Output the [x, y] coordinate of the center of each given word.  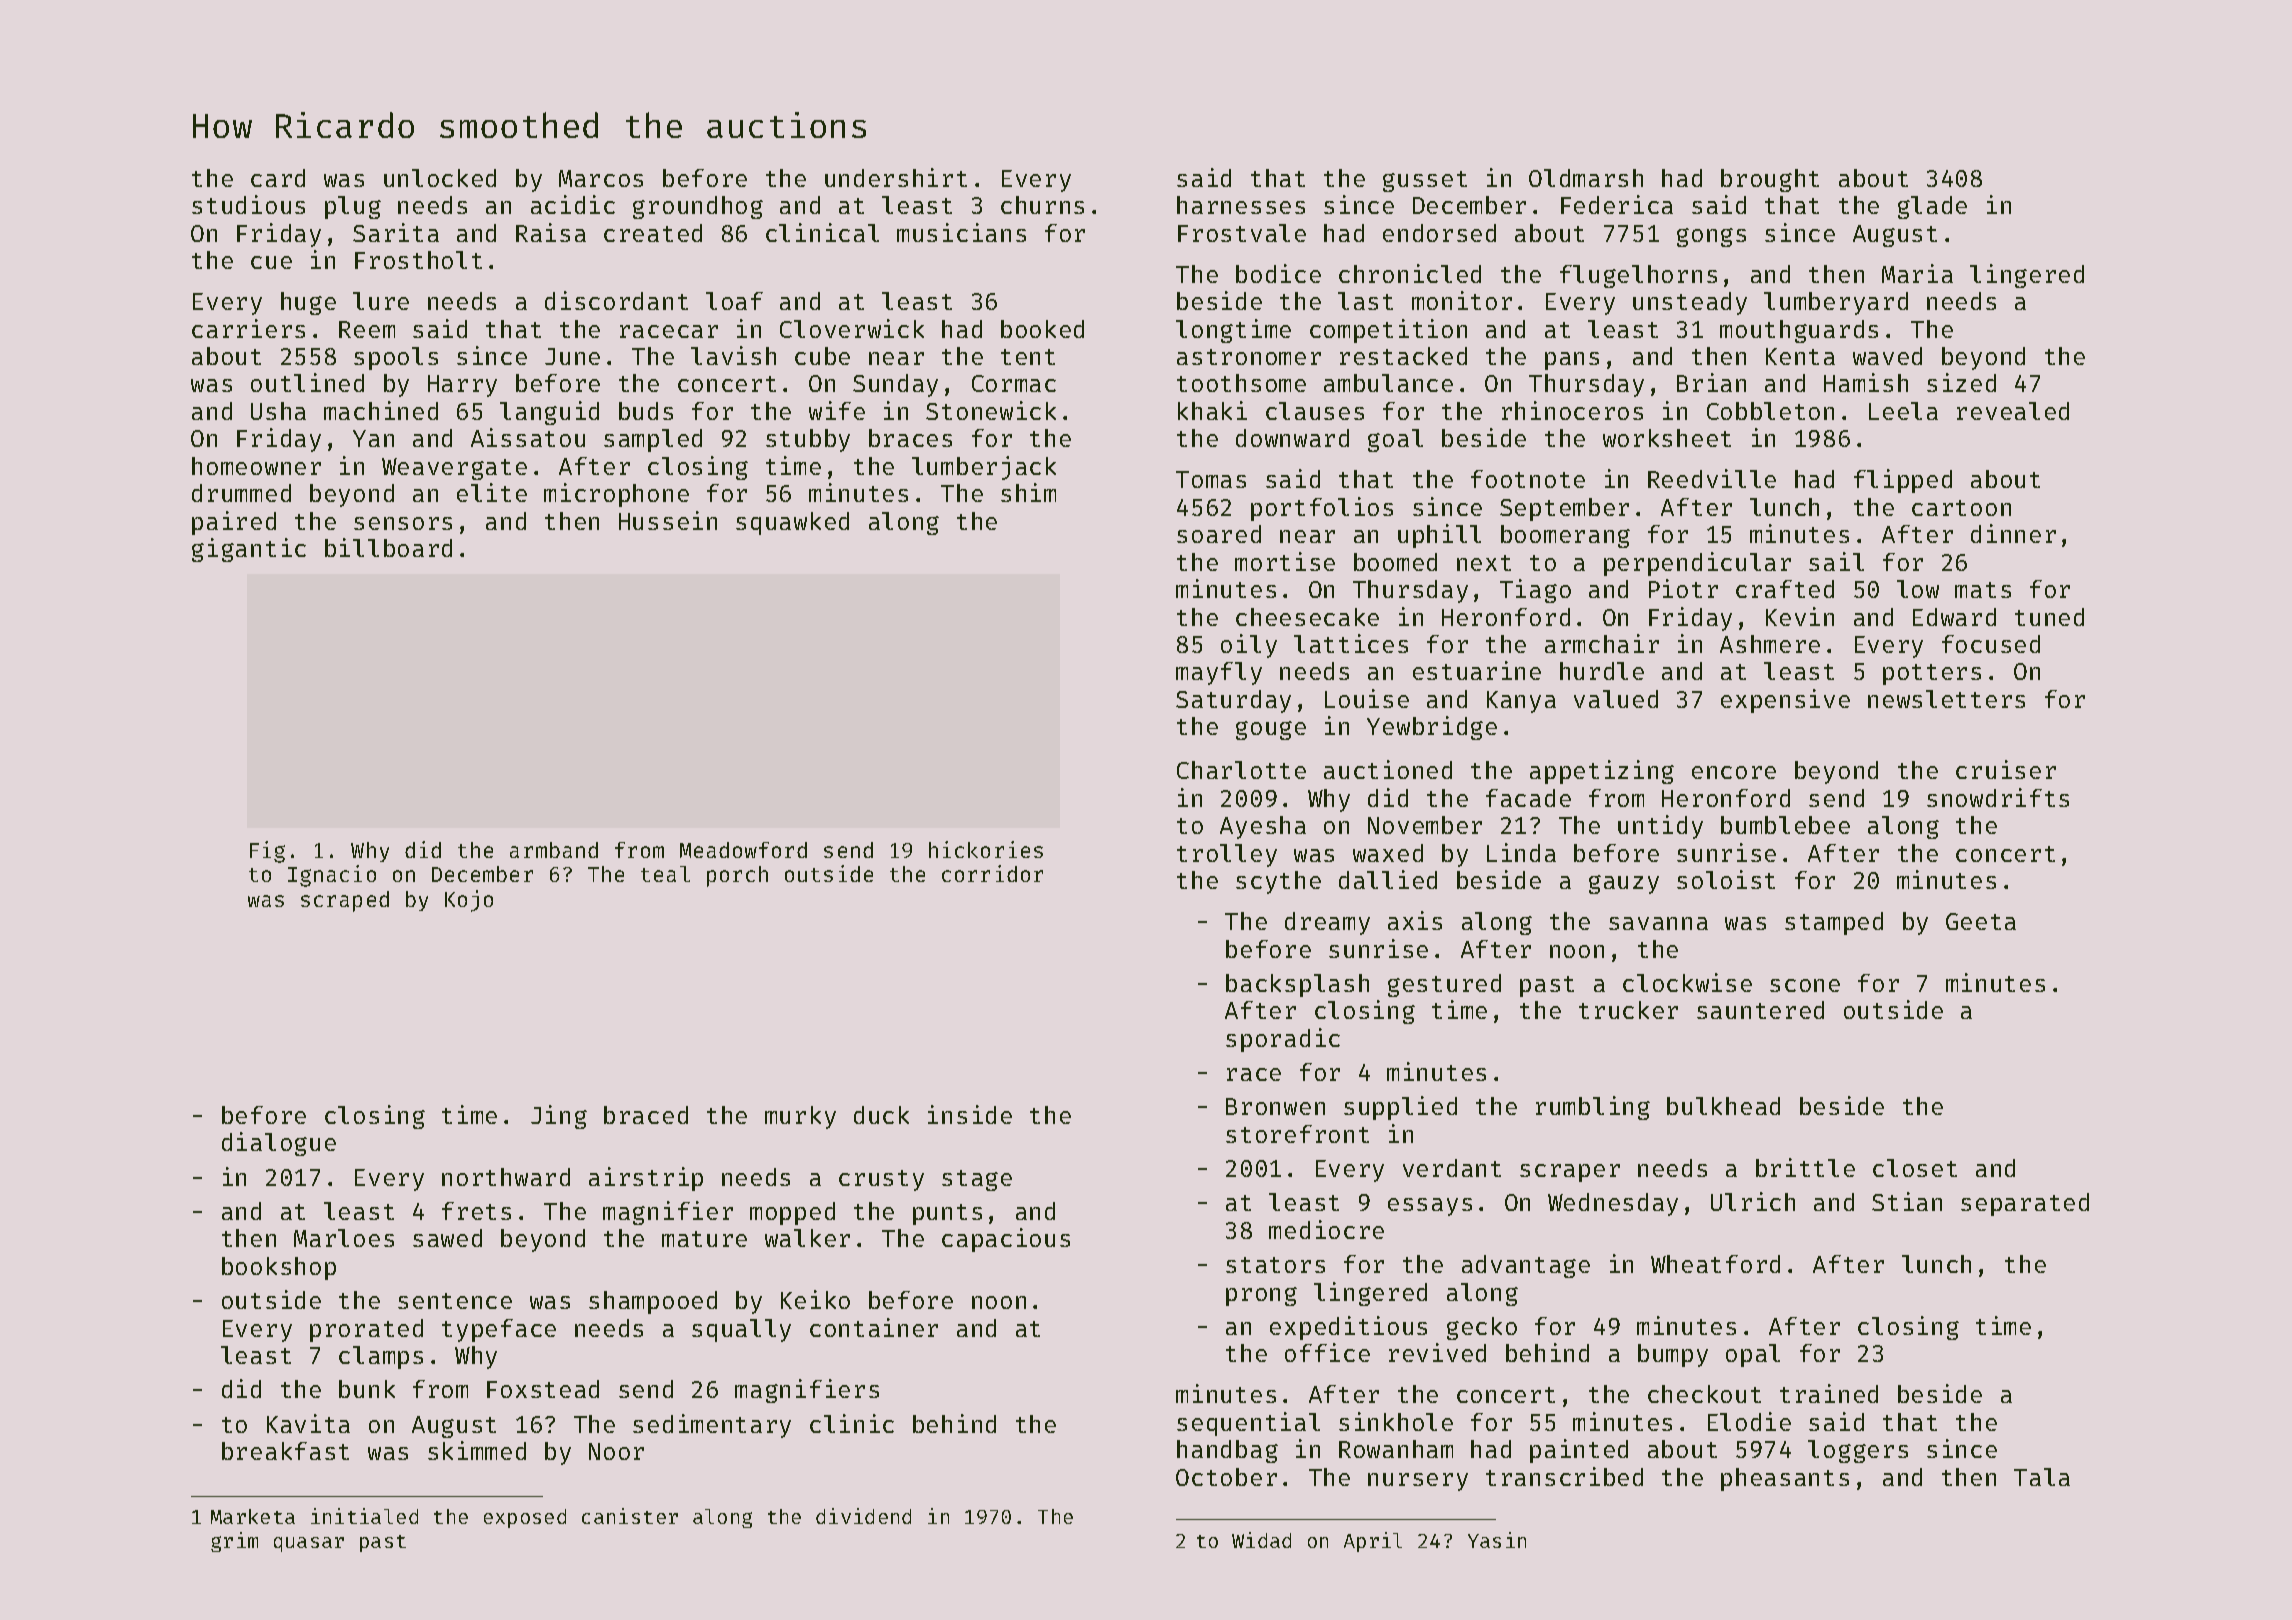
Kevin [1800, 616]
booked [1042, 329]
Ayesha [1263, 827]
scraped [345, 901]
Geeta [1981, 921]
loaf [734, 301]
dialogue [279, 1144]
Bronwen [1275, 1106]
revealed [2013, 411]
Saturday [1233, 701]
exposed [525, 1518]
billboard [388, 547]
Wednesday [1613, 1204]
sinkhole [1396, 1421]
